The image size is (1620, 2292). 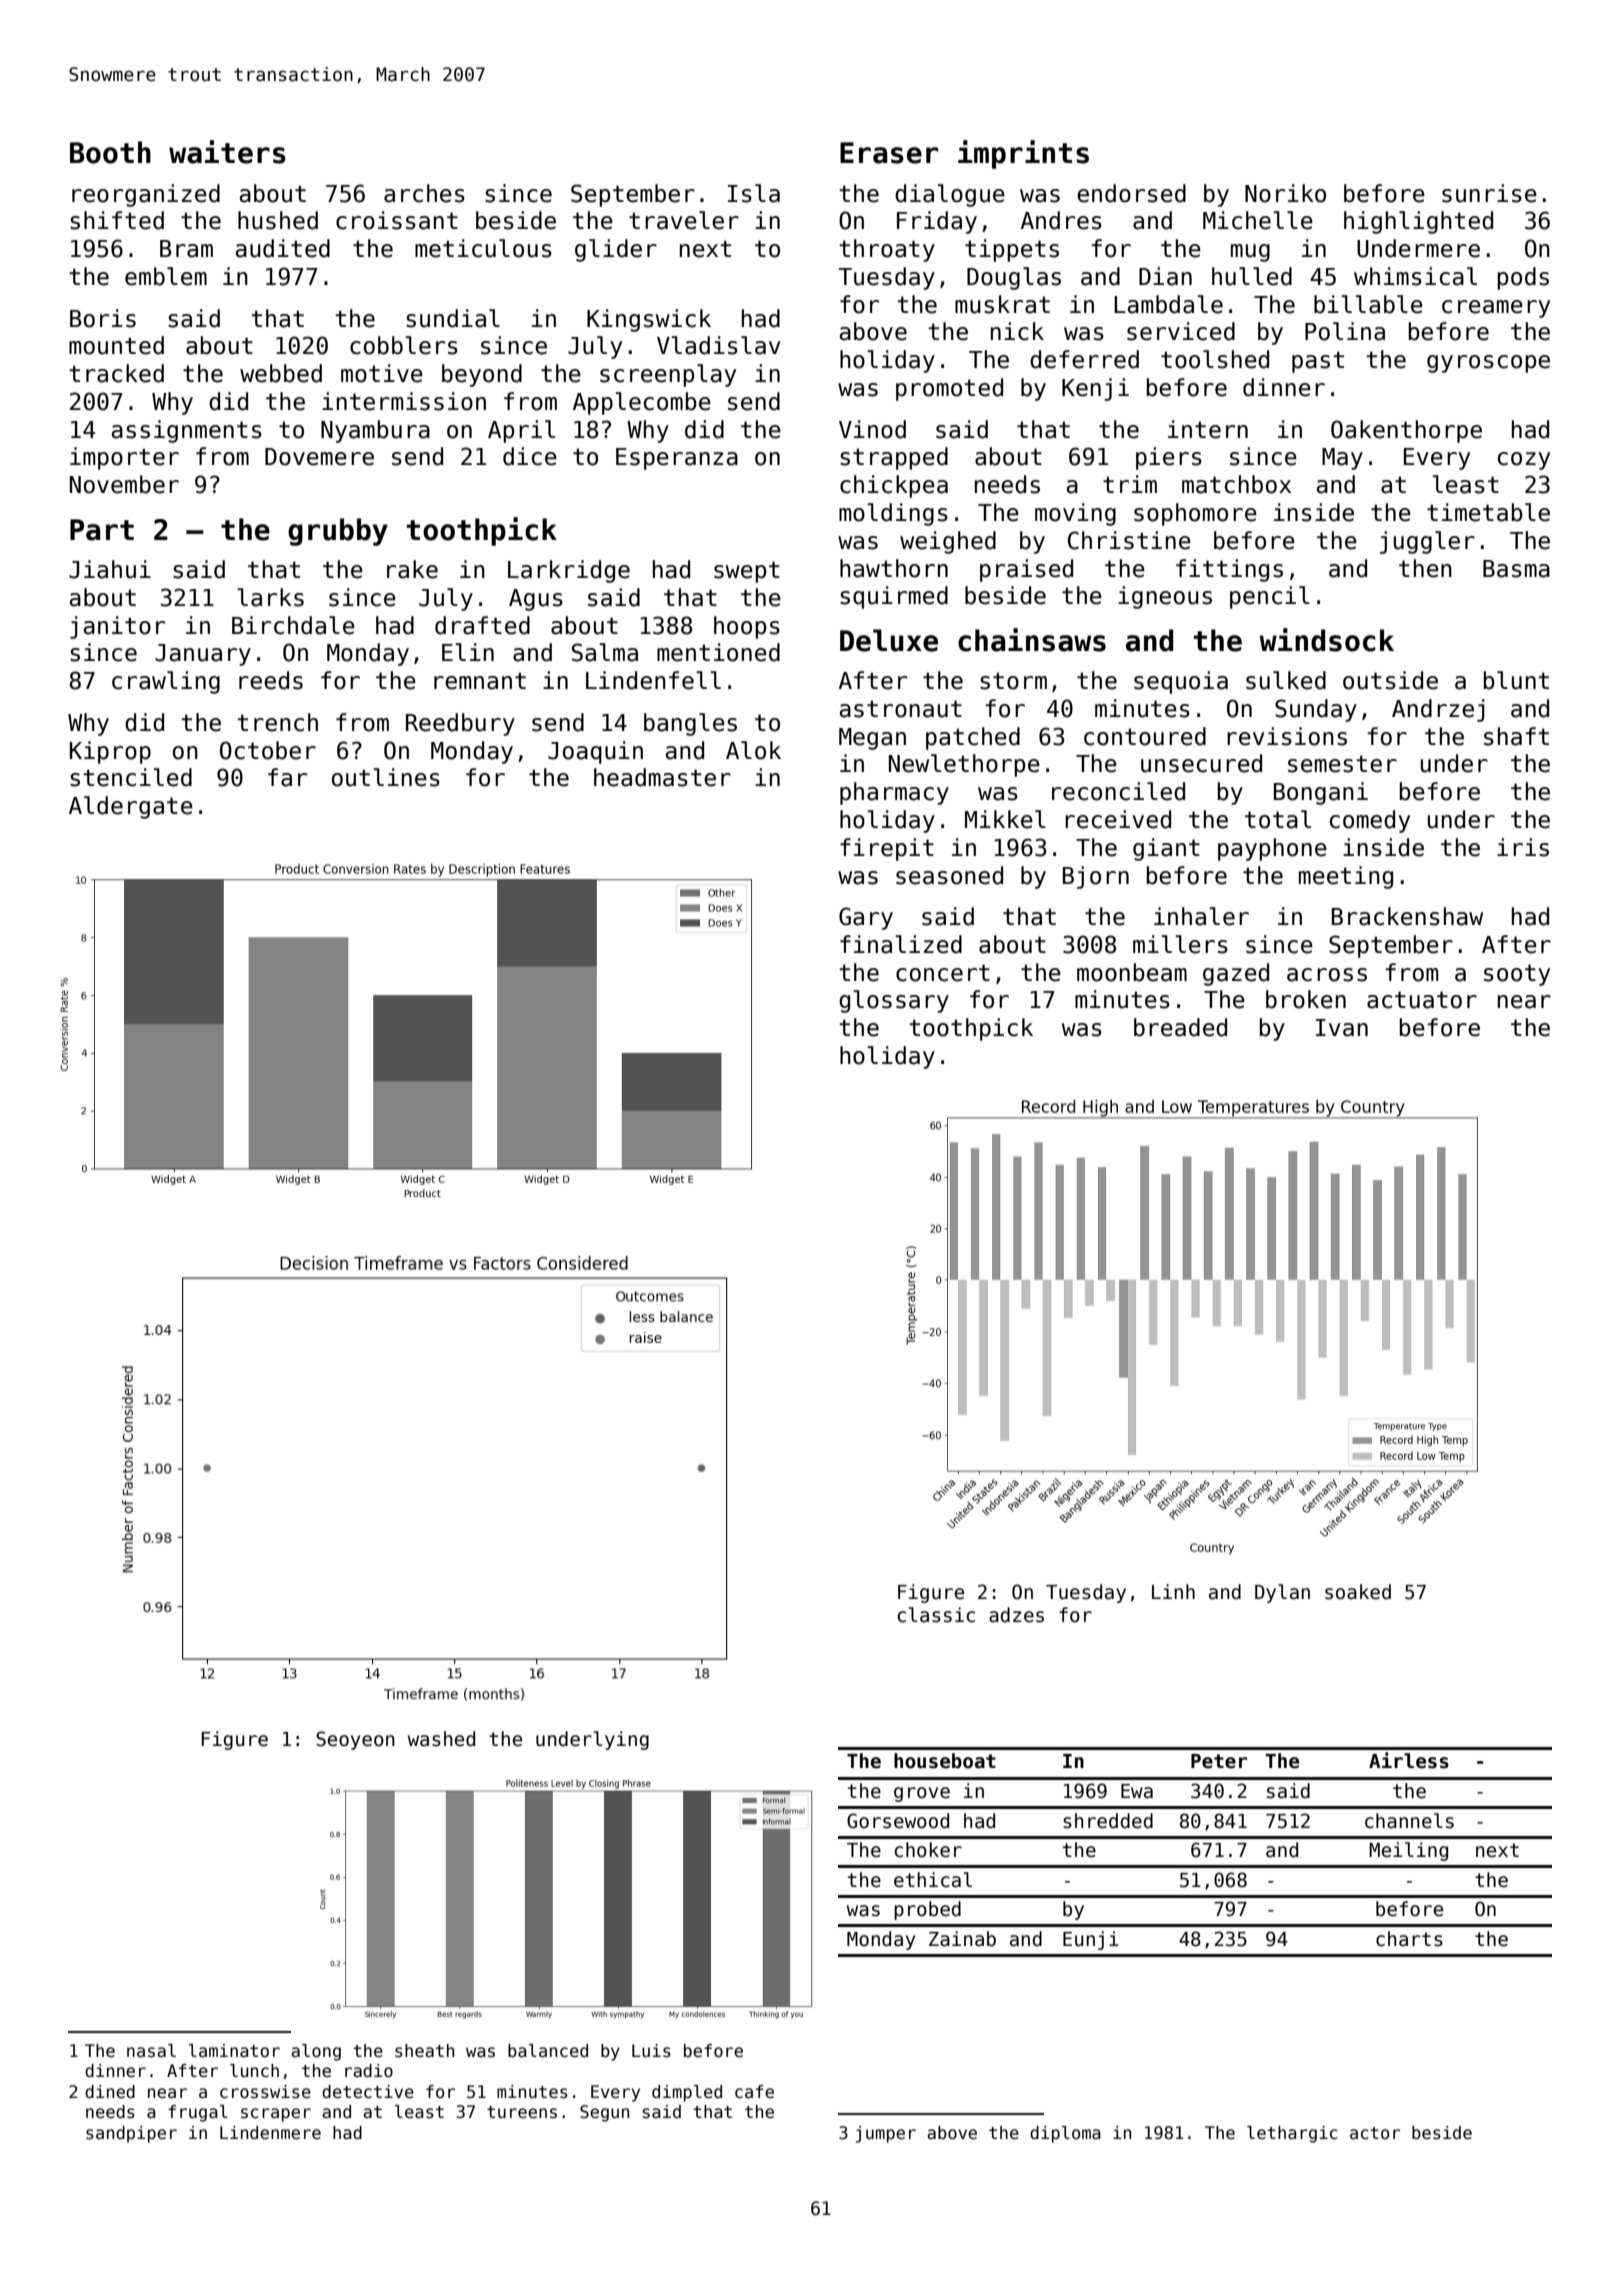 I want to click on Segun, so click(x=604, y=2113).
